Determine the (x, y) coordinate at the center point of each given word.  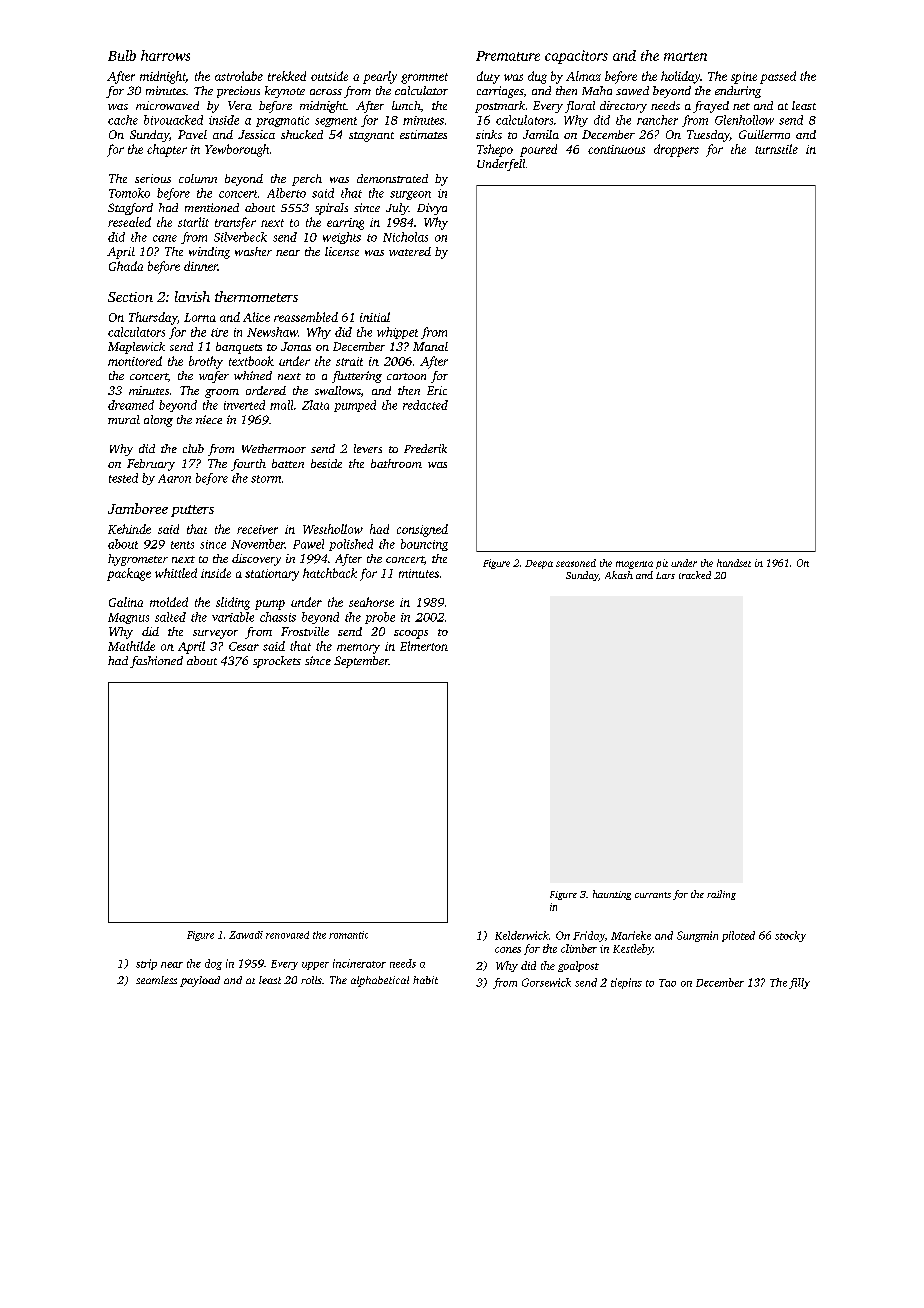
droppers (676, 150)
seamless (156, 980)
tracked (695, 575)
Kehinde (129, 529)
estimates (423, 134)
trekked (287, 76)
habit (425, 980)
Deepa (539, 564)
